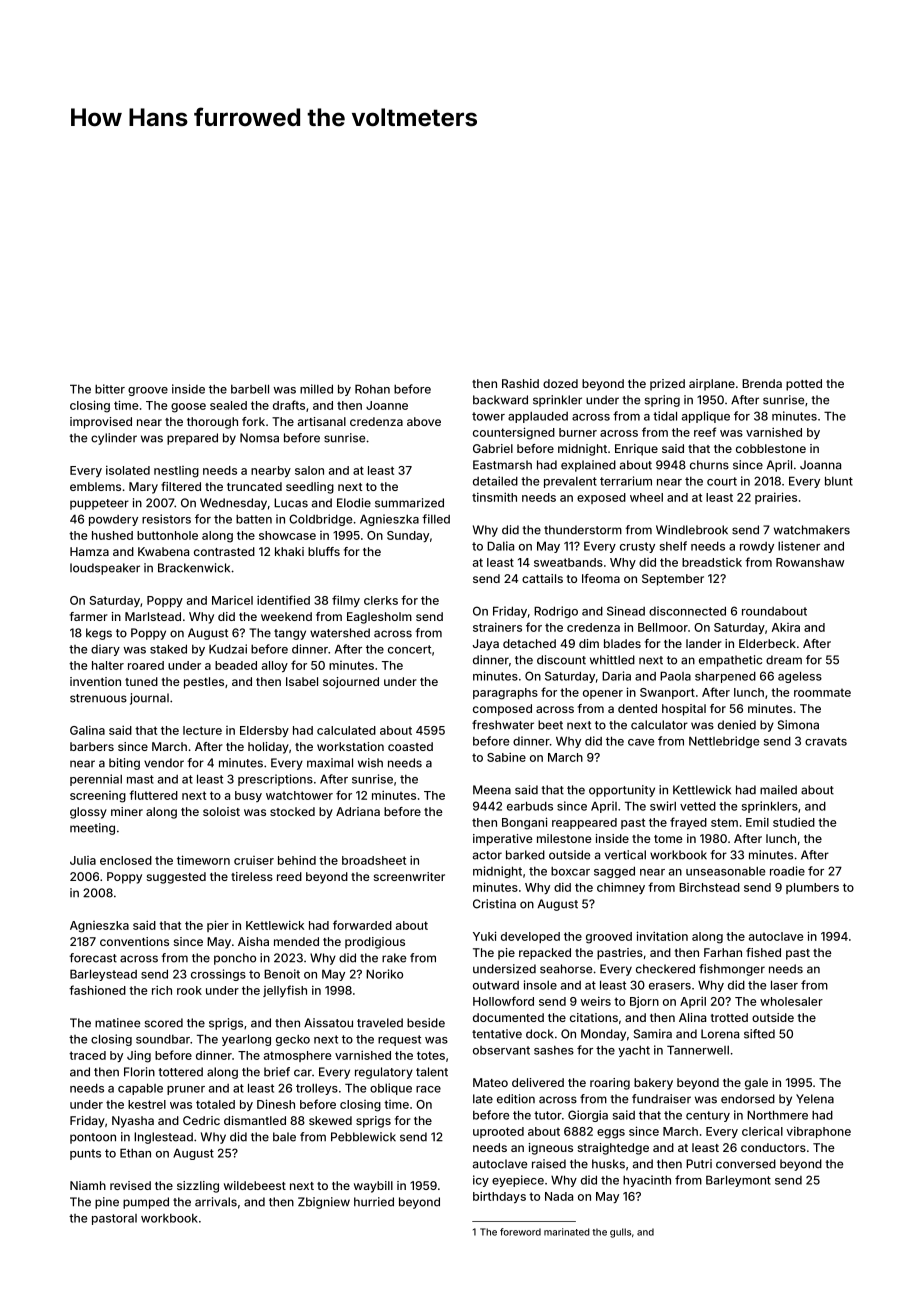 This page has height=1308, width=924. What do you see at coordinates (107, 1203) in the page?
I see `pine` at bounding box center [107, 1203].
